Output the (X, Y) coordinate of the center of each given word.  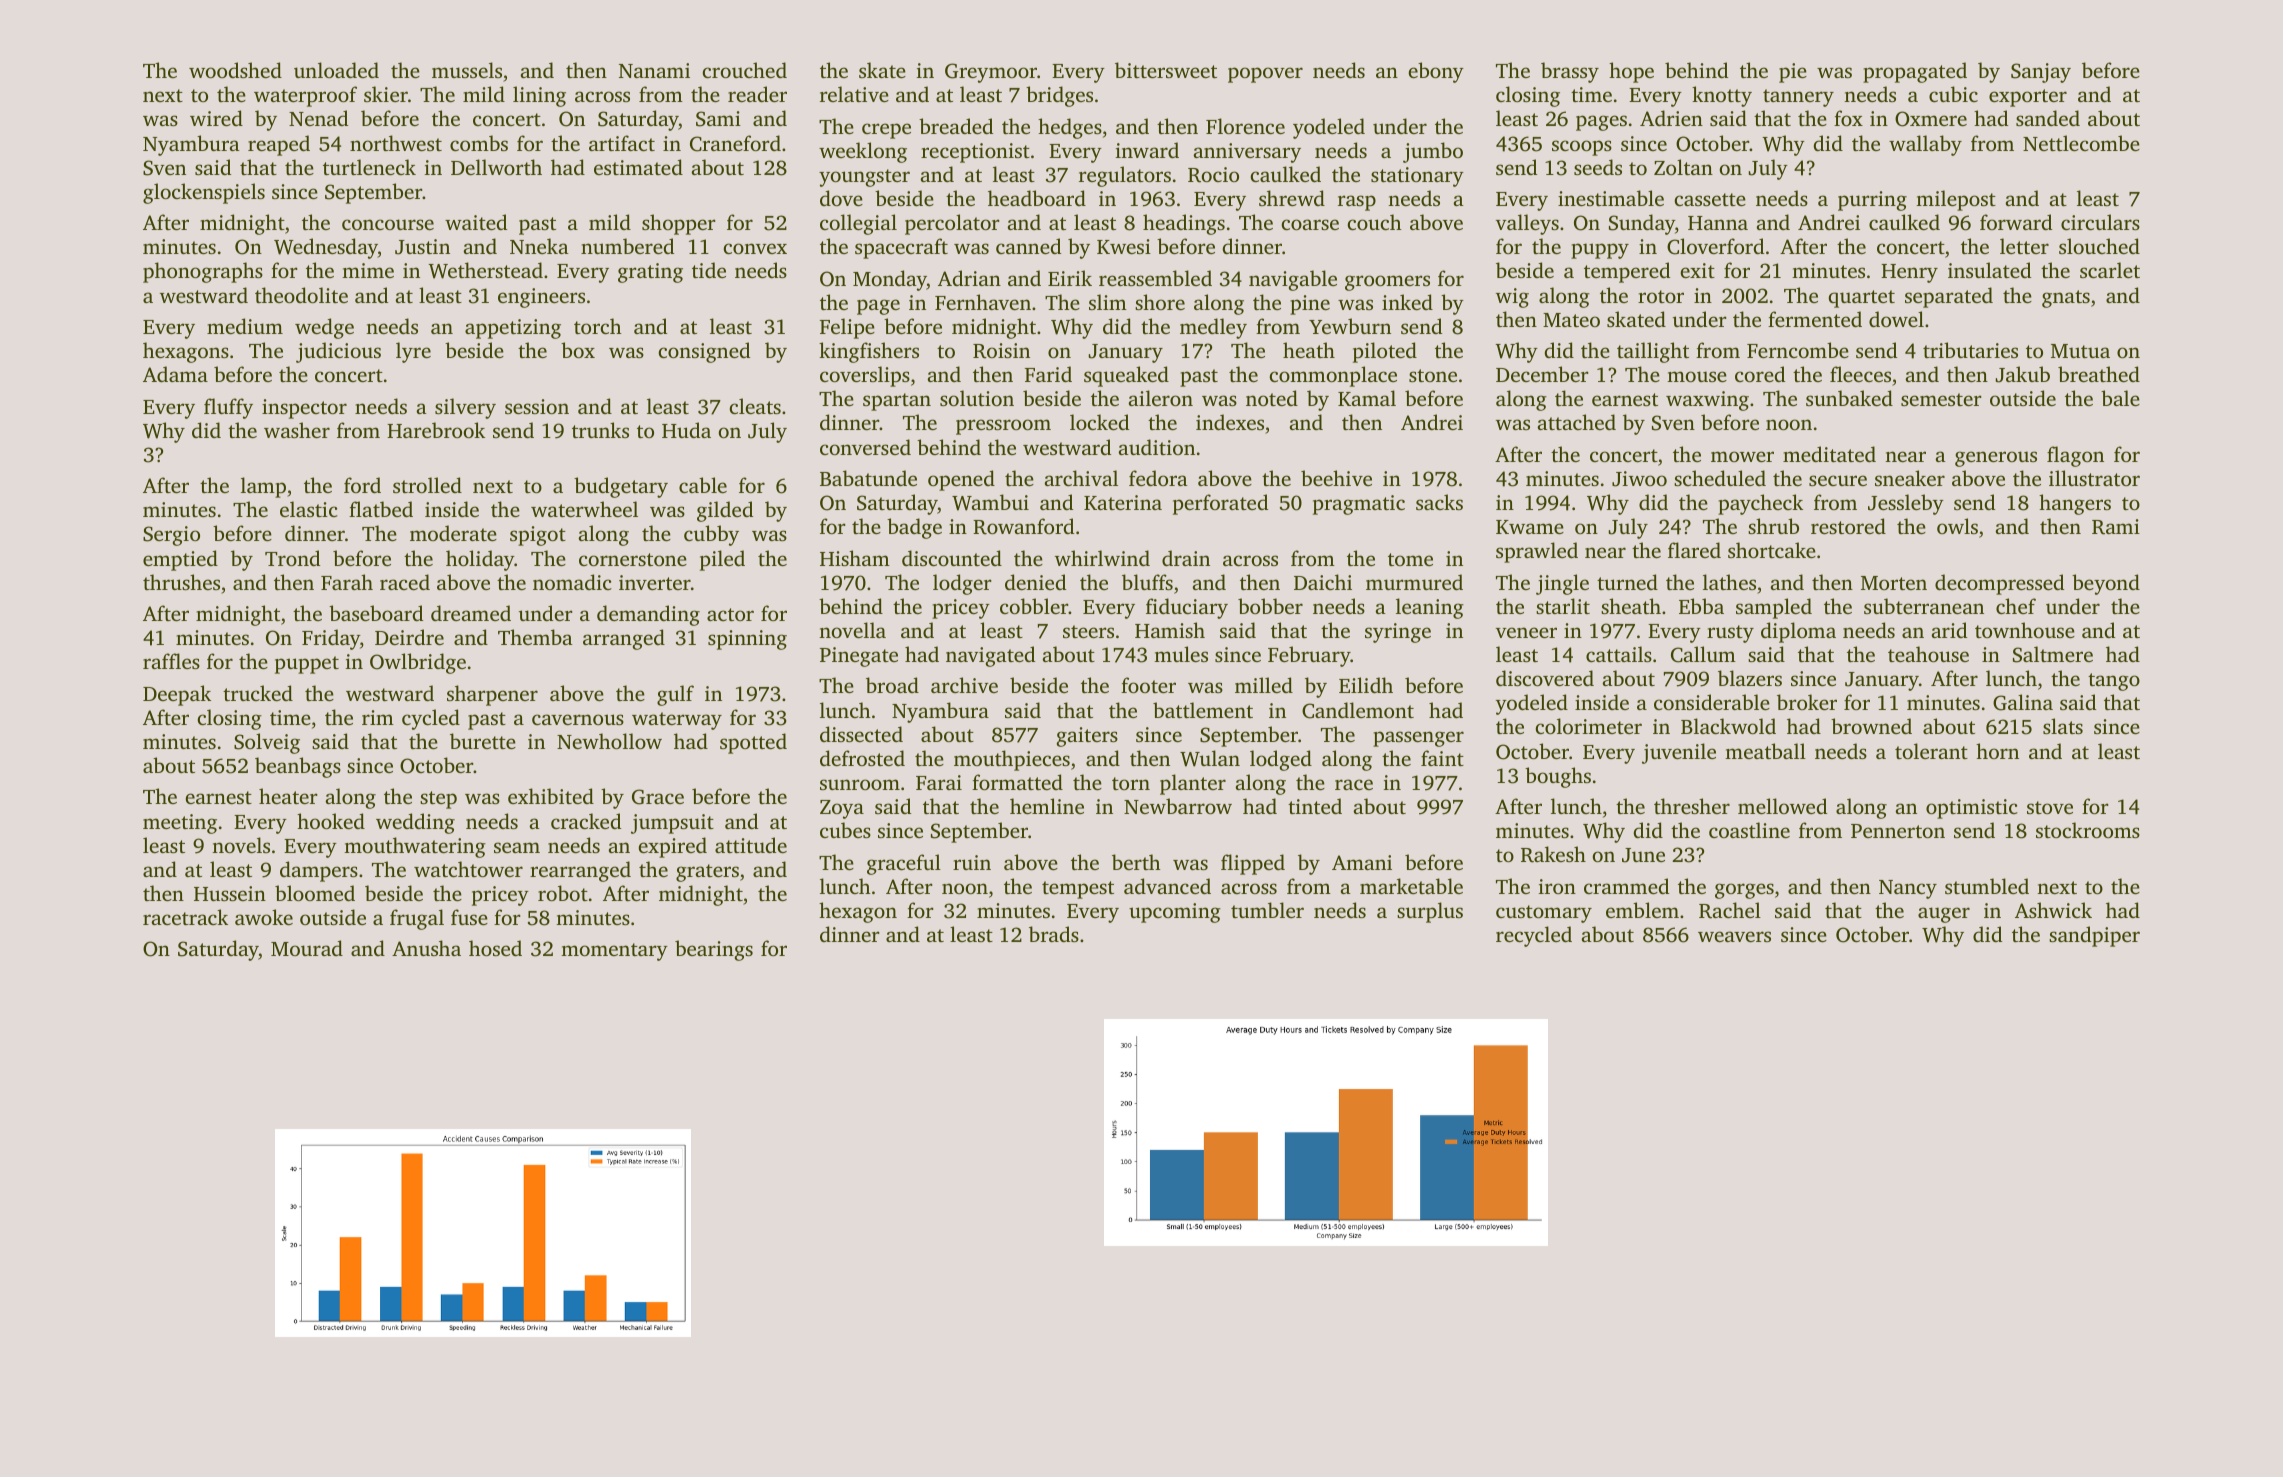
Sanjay (2041, 73)
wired (216, 118)
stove (2050, 807)
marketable (1411, 886)
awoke (264, 917)
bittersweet (1166, 70)
